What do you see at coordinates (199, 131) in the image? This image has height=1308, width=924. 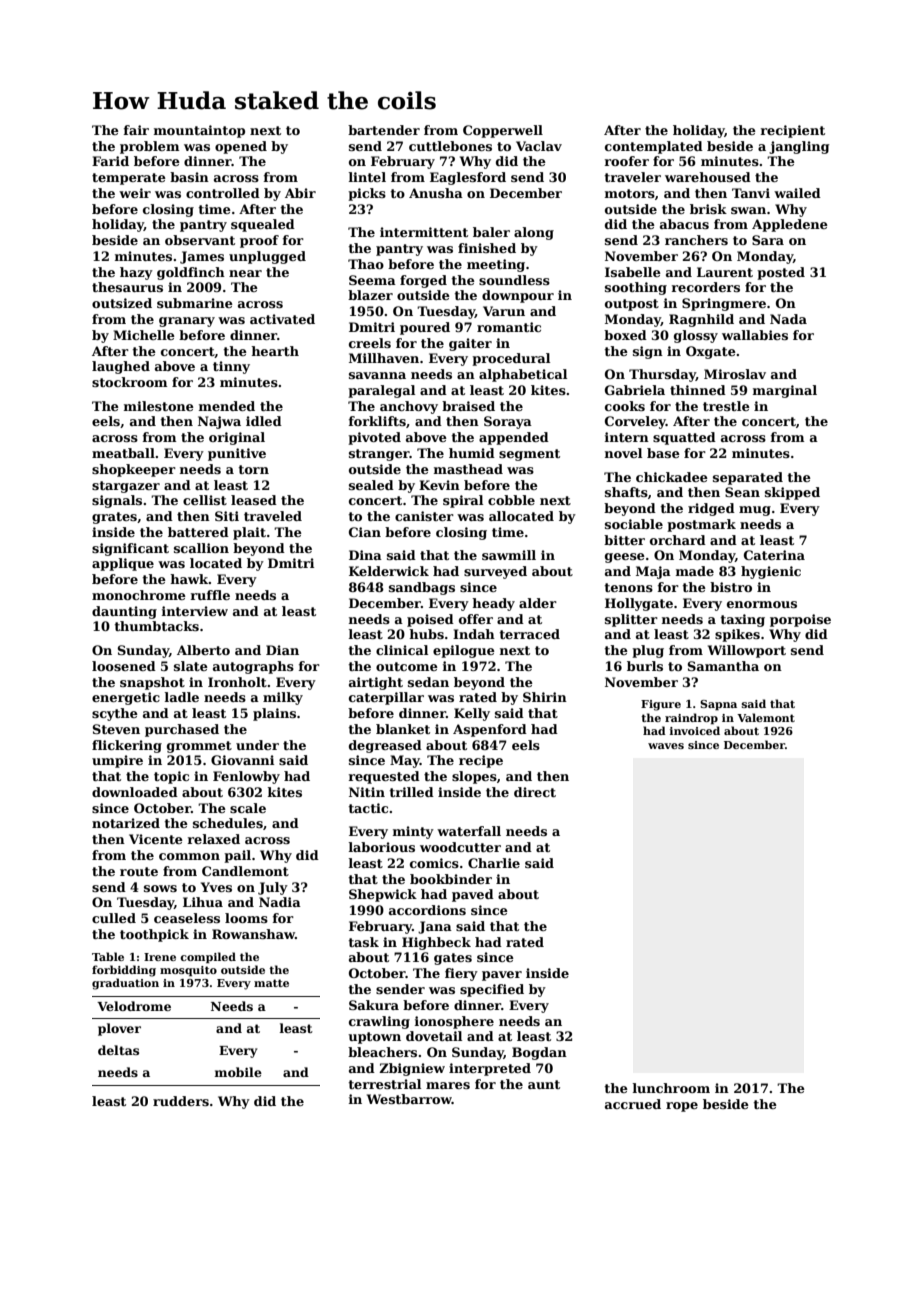 I see `mountaintop` at bounding box center [199, 131].
